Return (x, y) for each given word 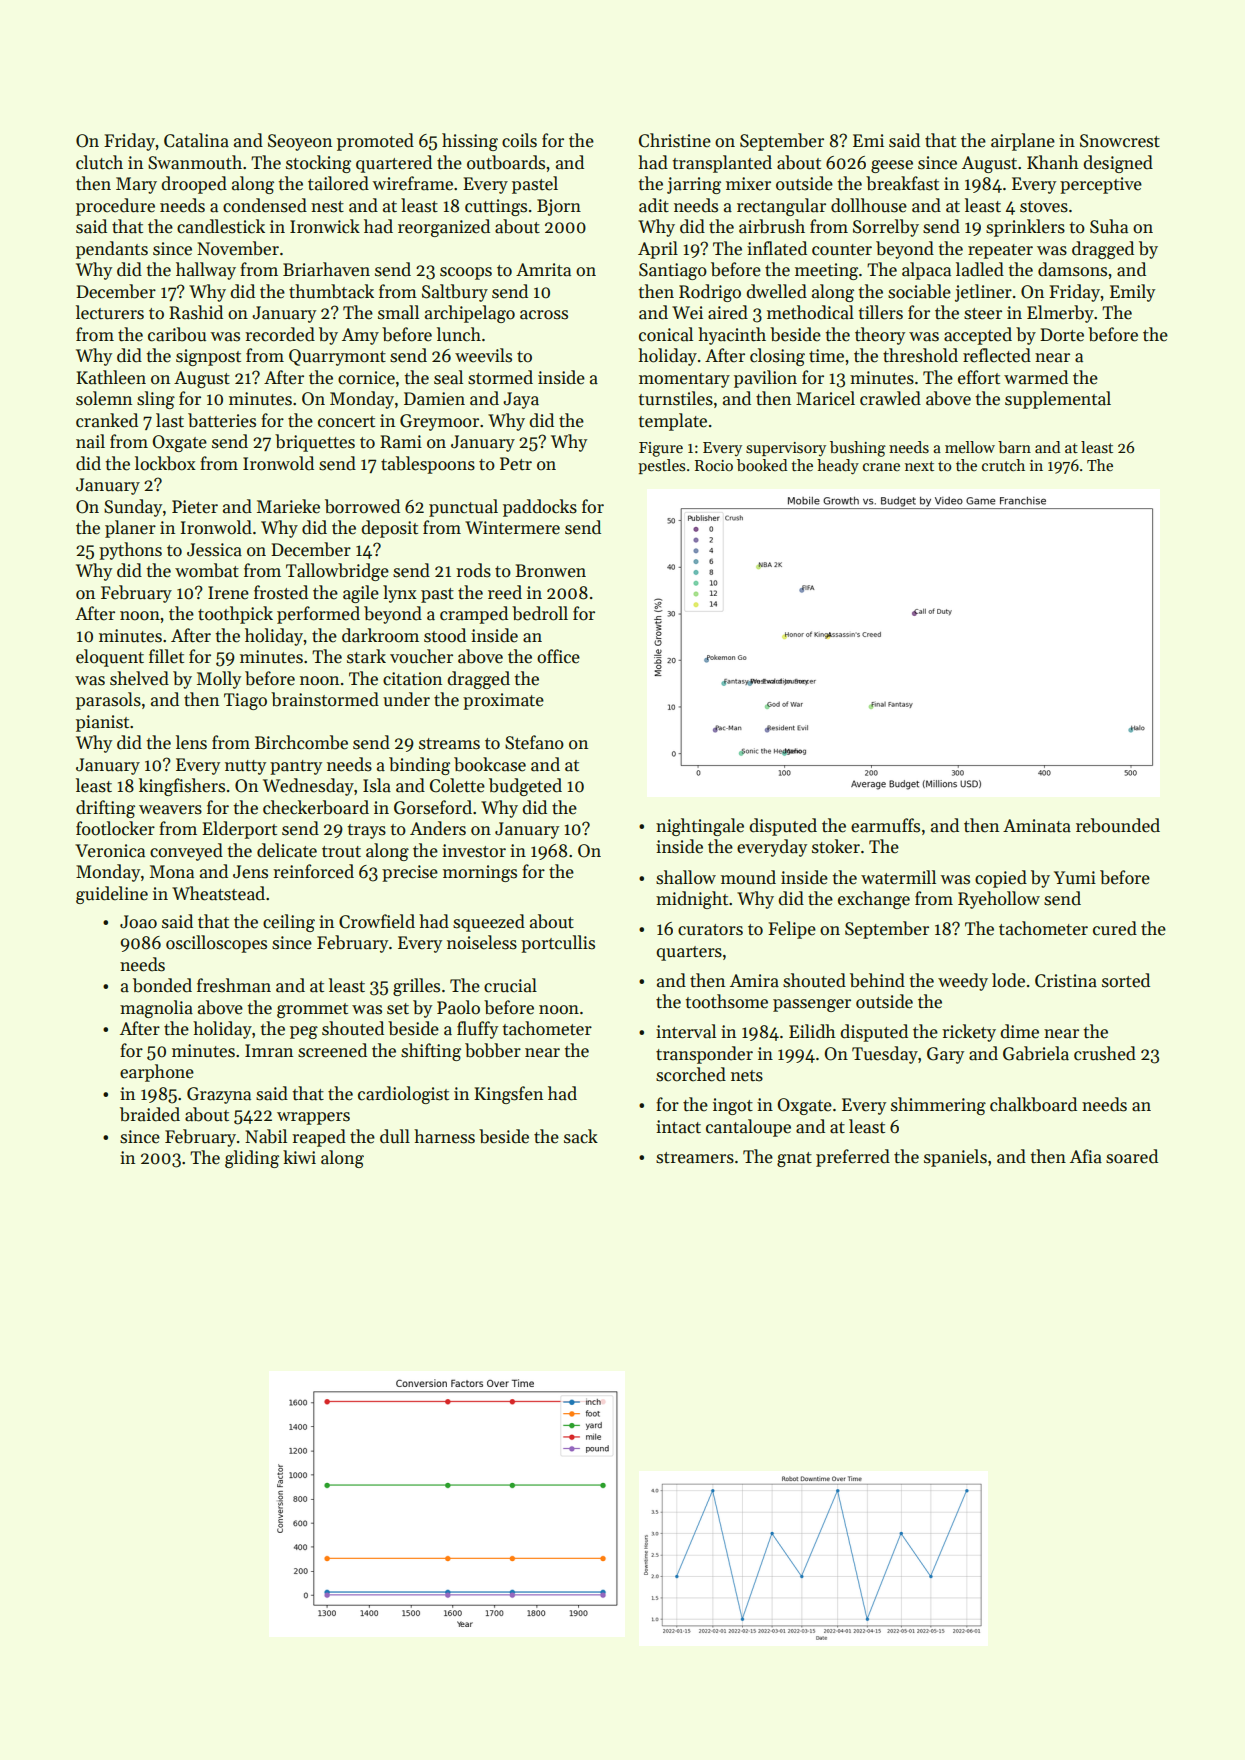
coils (519, 140)
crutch (1003, 465)
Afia (1086, 1156)
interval (686, 1031)
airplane (1023, 142)
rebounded (1118, 825)
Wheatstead (218, 893)
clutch (99, 162)
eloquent (110, 658)
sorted (1126, 980)
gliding (252, 1159)
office (558, 656)
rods (473, 570)
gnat (794, 1159)
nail (90, 441)
